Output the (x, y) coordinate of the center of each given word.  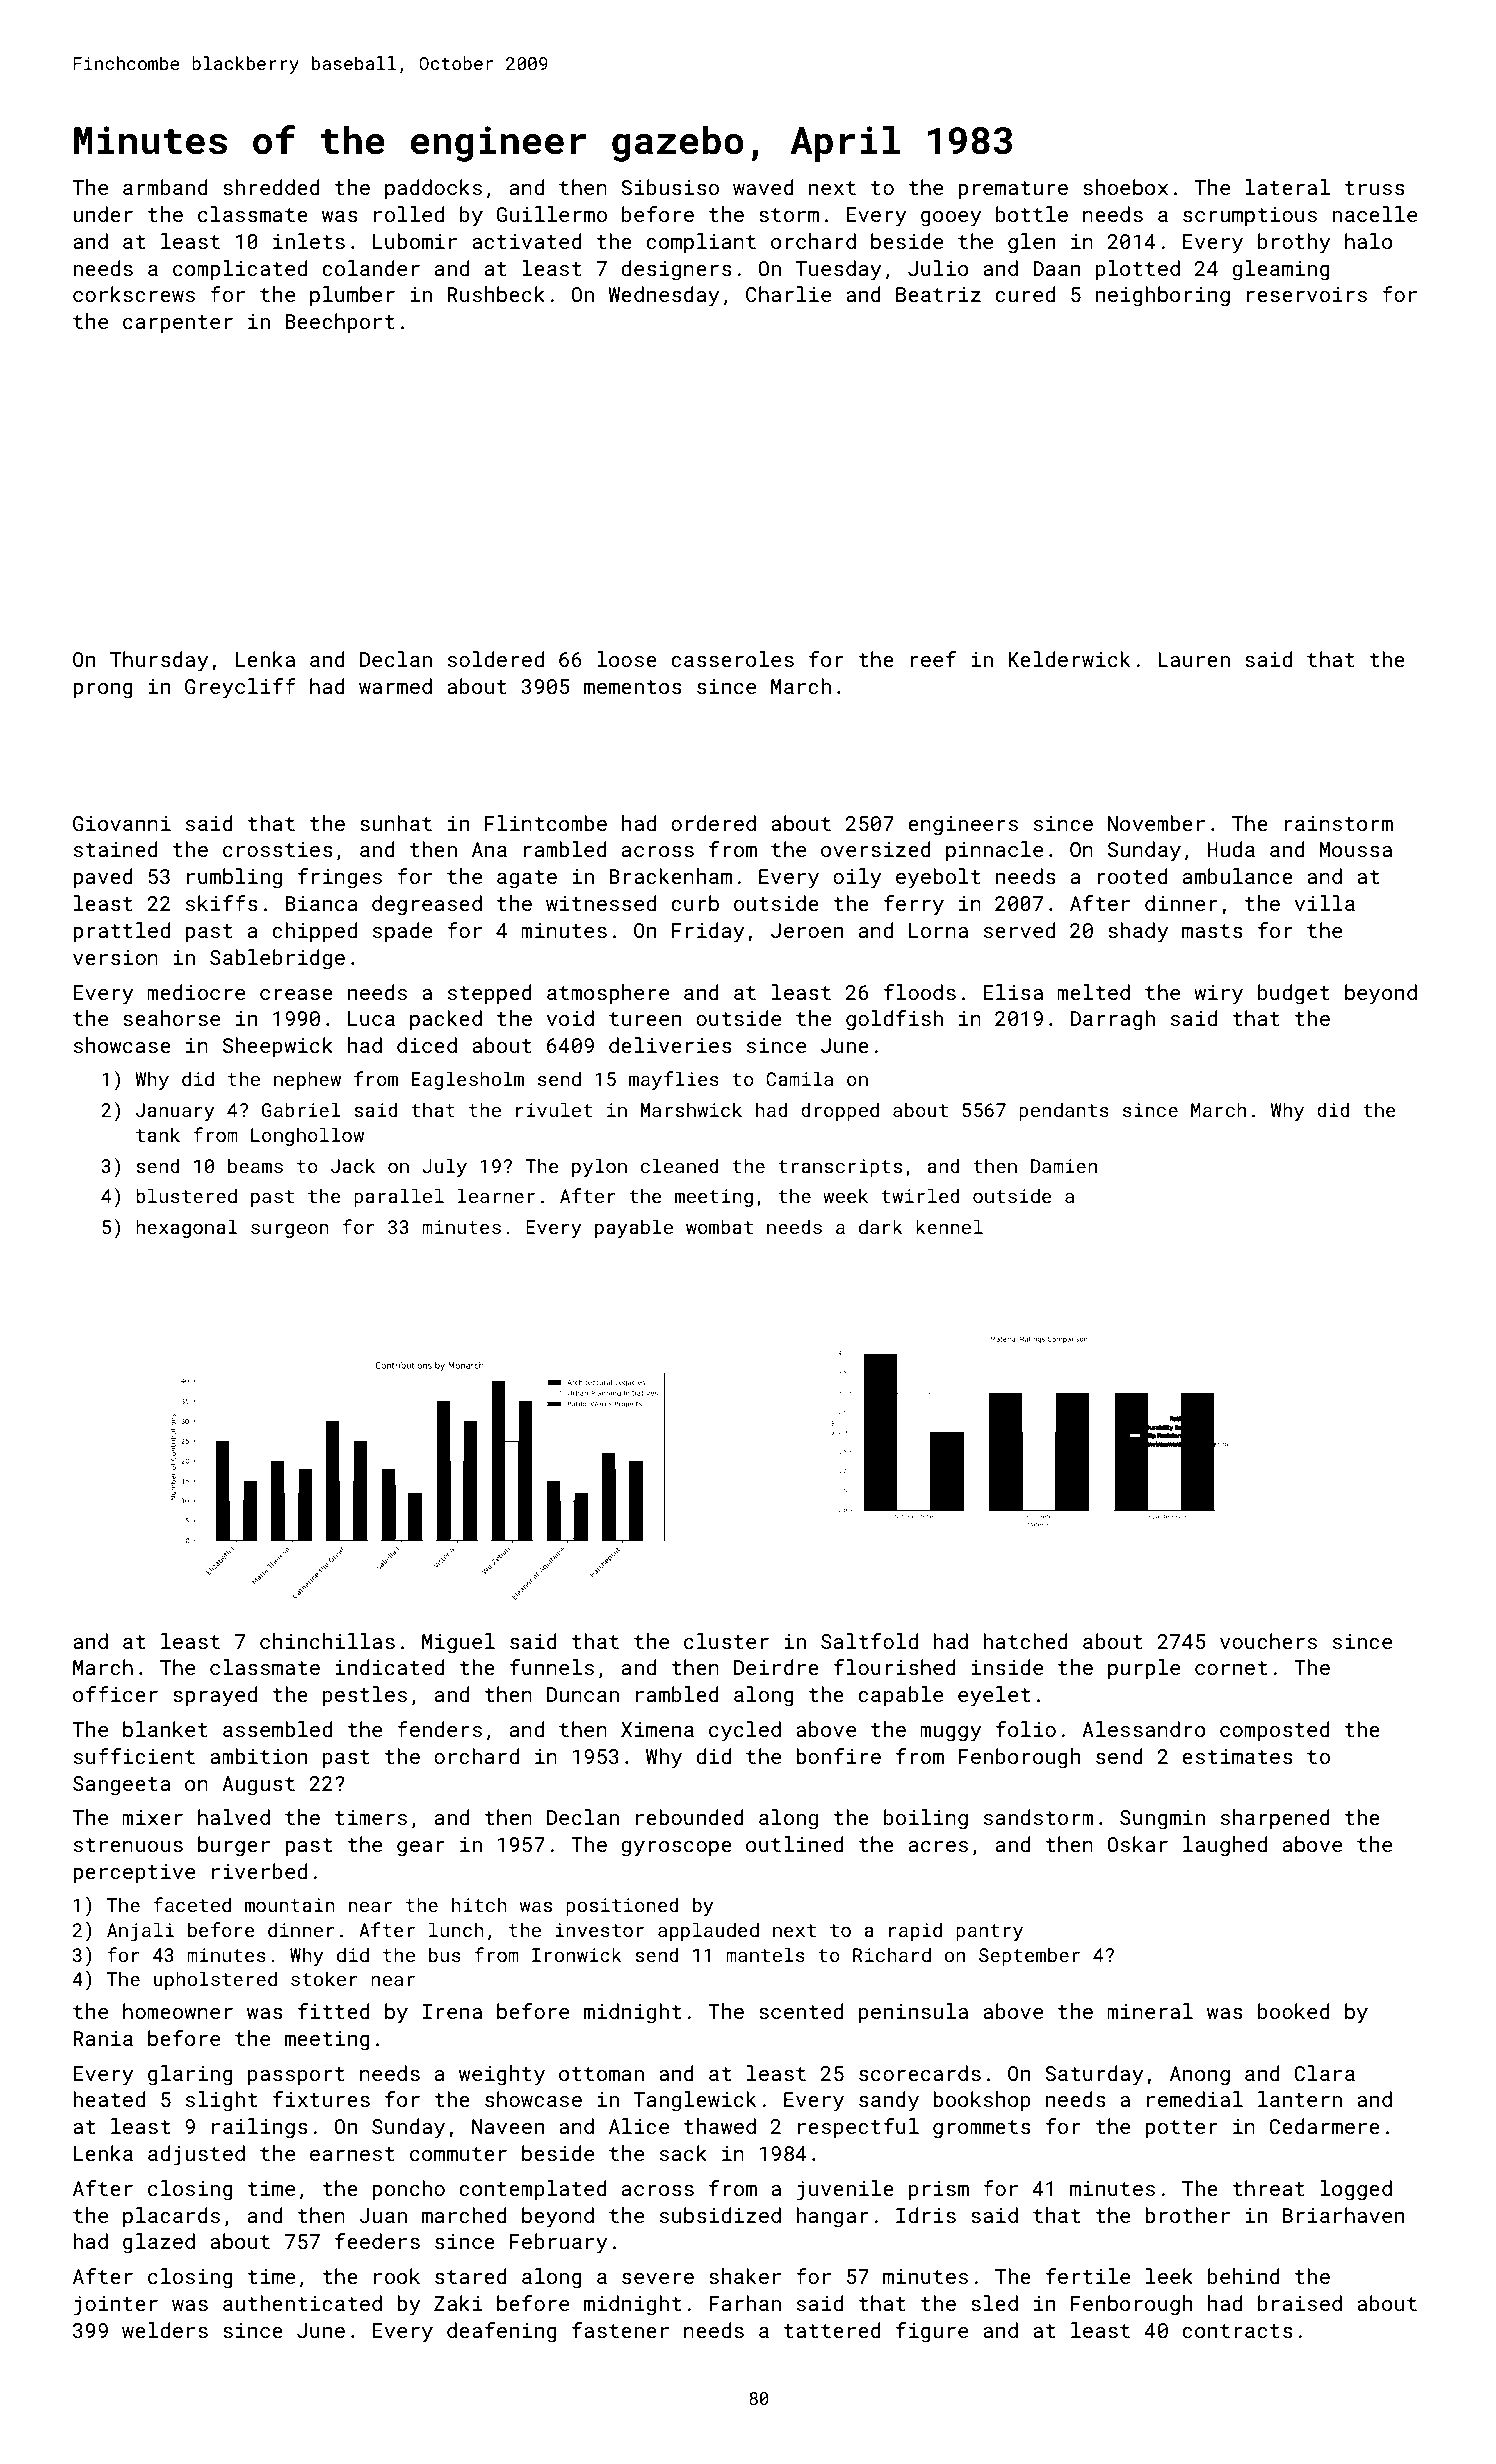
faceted (192, 1904)
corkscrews (134, 294)
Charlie (788, 294)
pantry (989, 1932)
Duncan (583, 1694)
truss (1375, 188)
